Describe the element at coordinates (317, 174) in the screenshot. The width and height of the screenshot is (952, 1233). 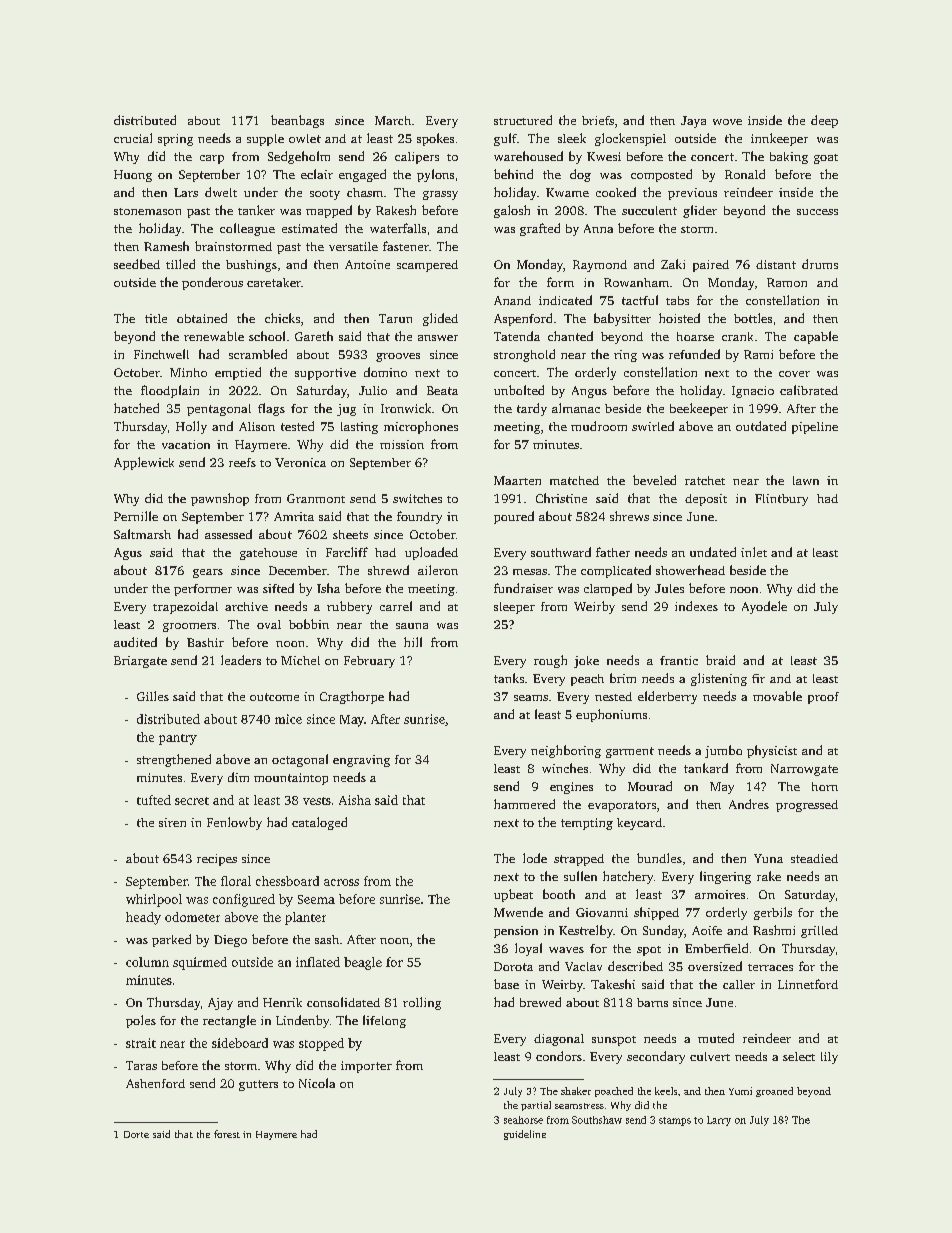
I see `eclair` at that location.
